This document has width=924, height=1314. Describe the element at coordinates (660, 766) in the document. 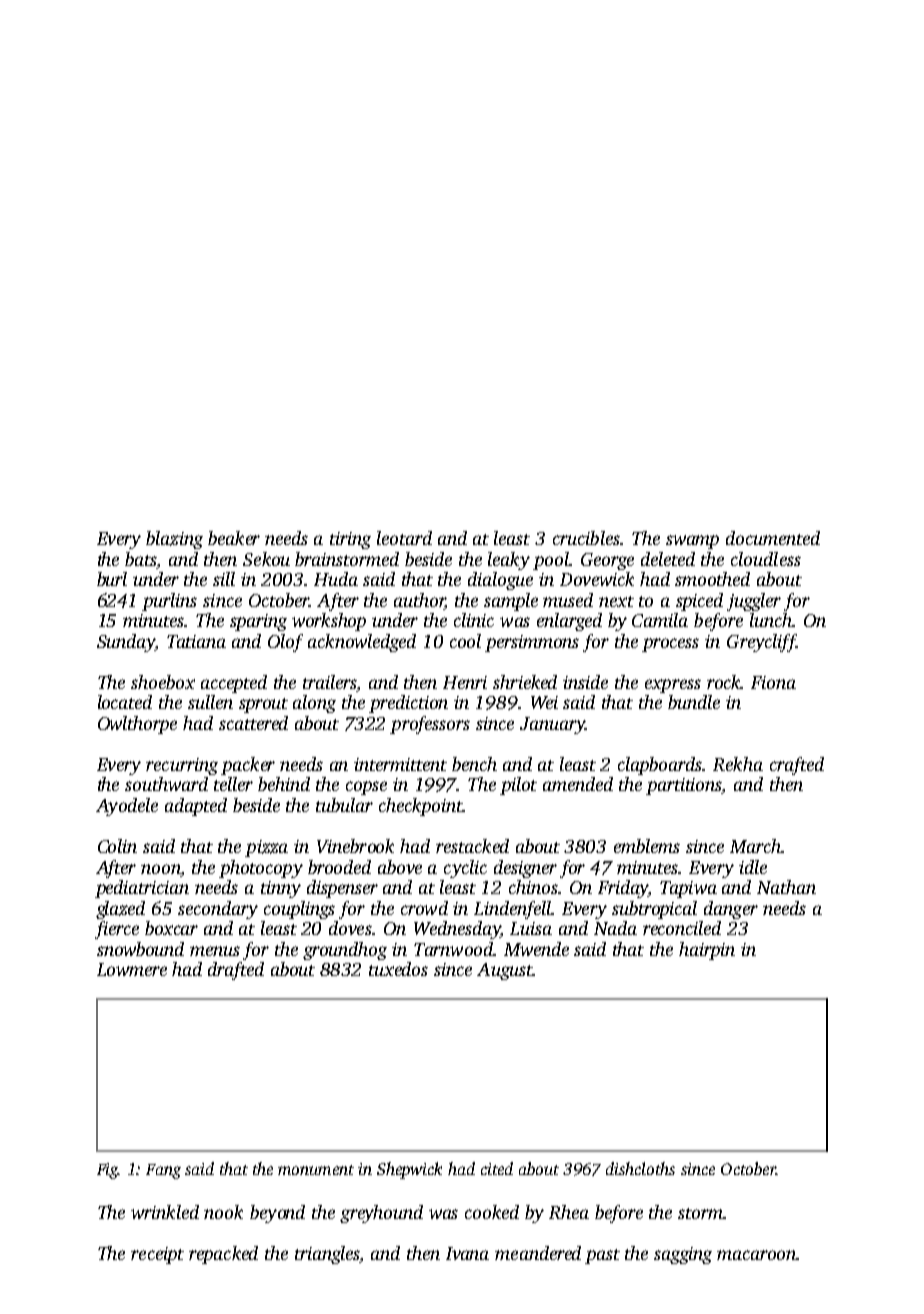

I see `clapboards` at that location.
